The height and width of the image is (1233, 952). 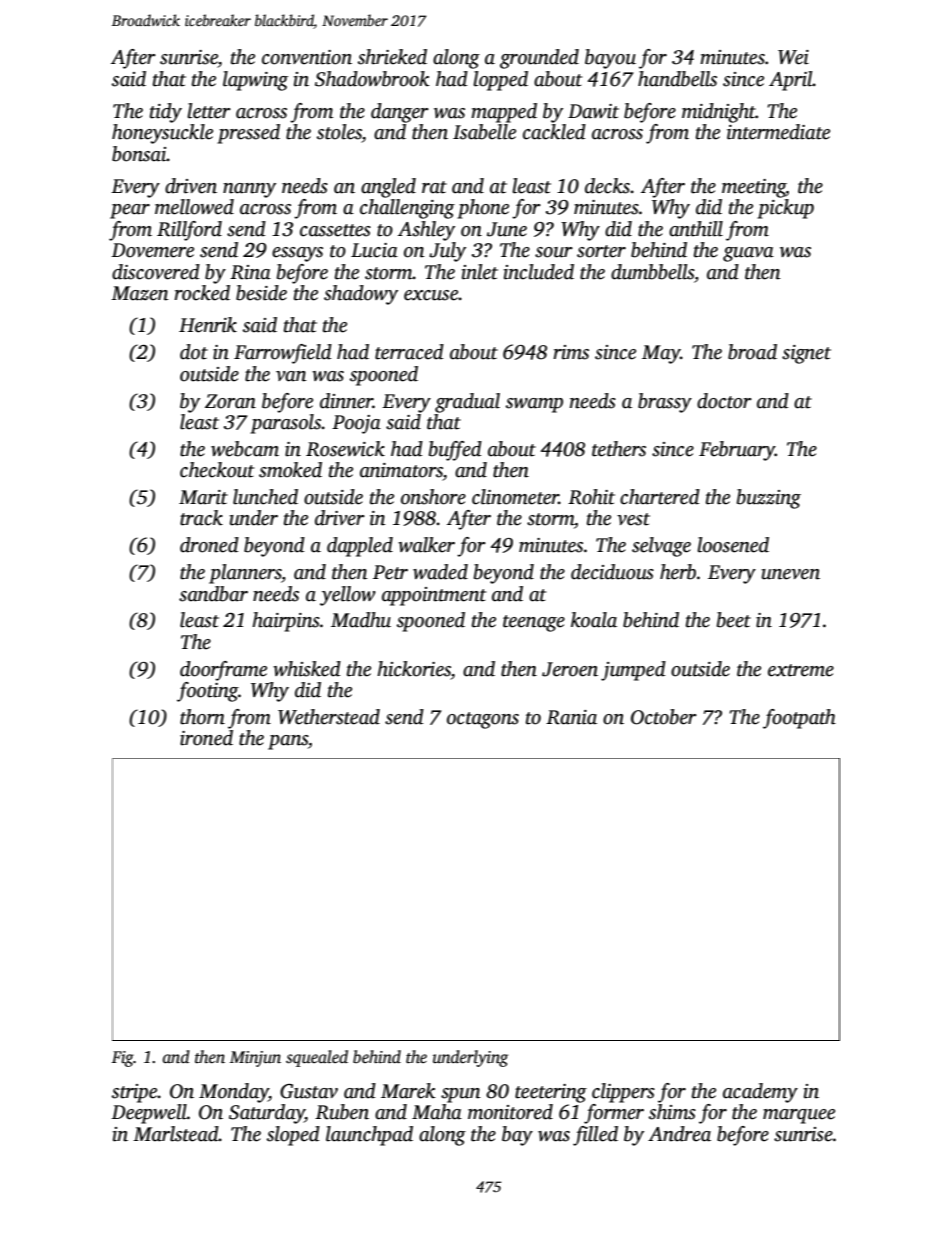 I want to click on doctor, so click(x=724, y=401).
